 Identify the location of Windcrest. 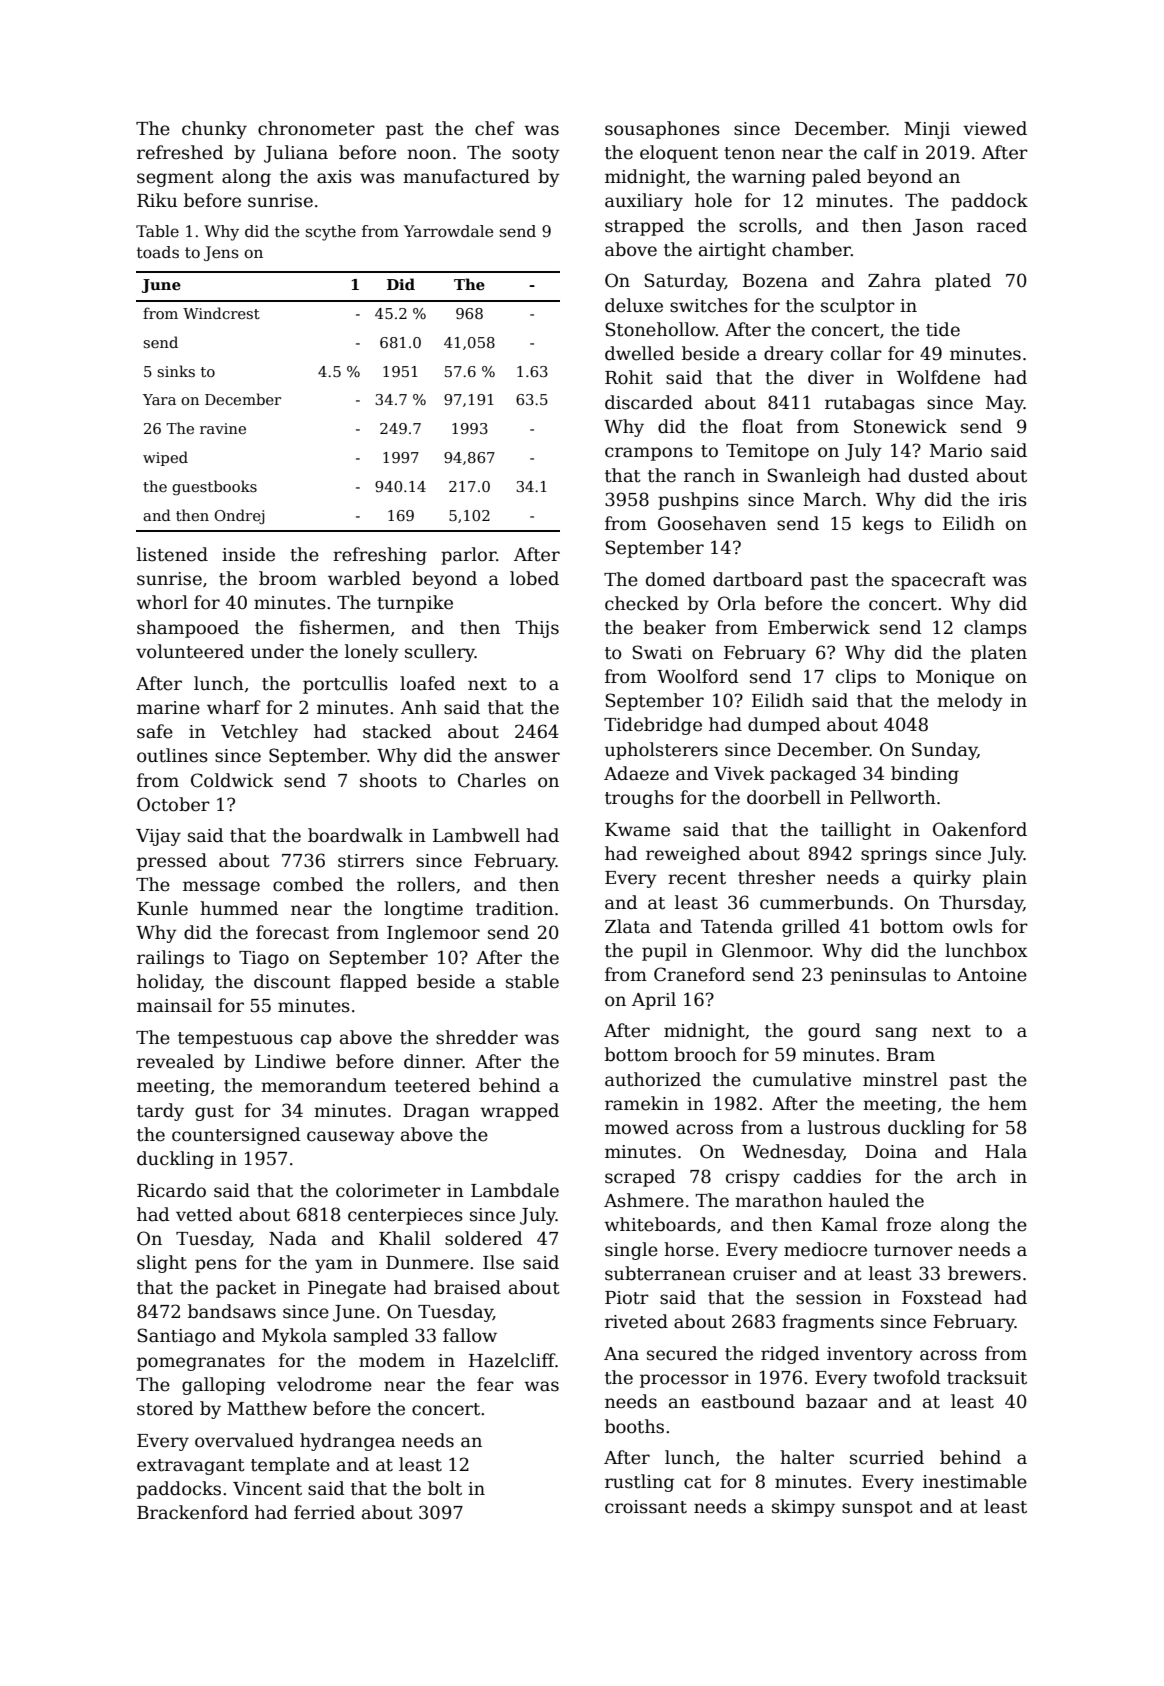
(221, 313).
